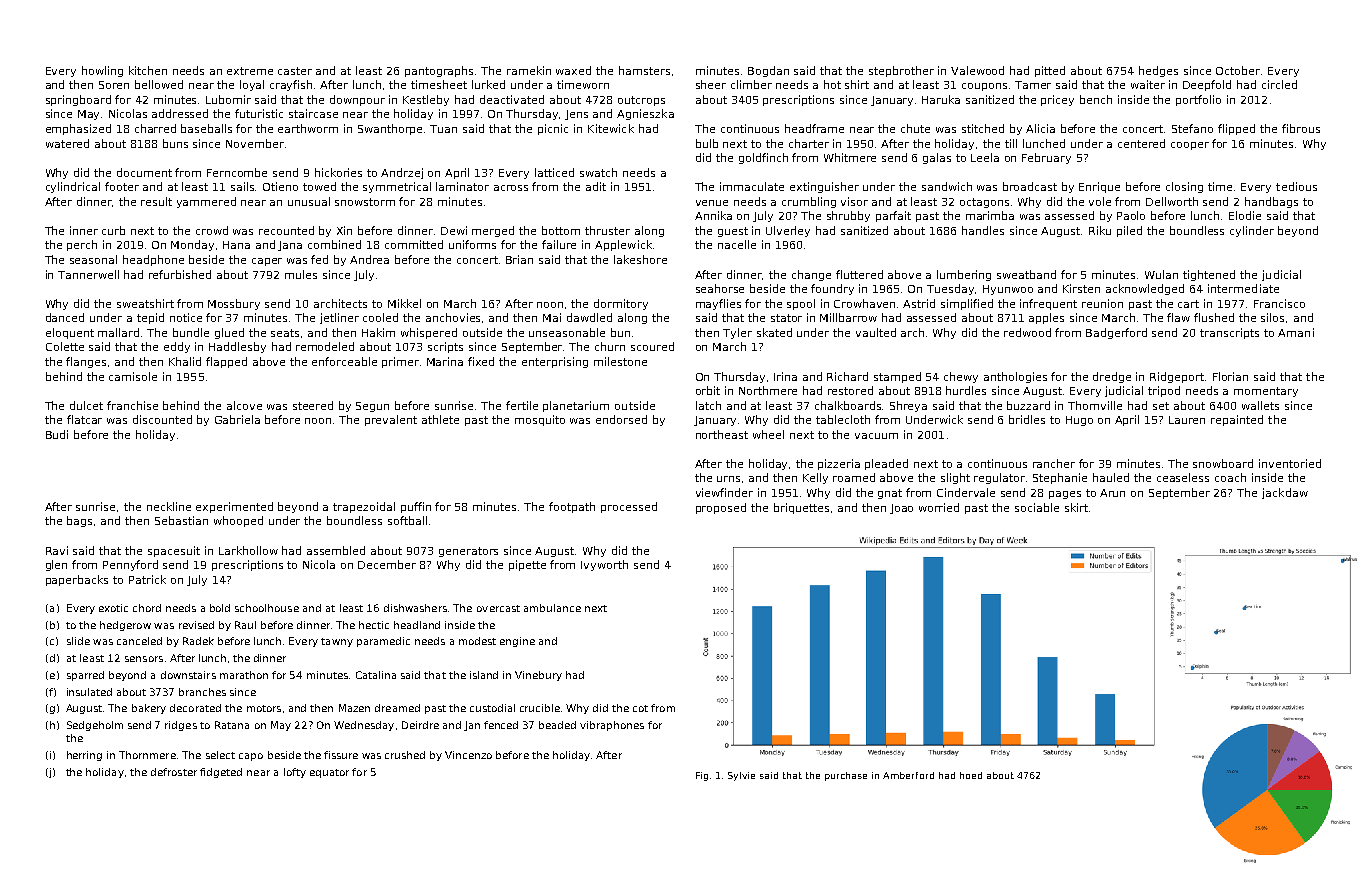 The width and height of the screenshot is (1372, 887). What do you see at coordinates (416, 507) in the screenshot?
I see `puffin` at bounding box center [416, 507].
